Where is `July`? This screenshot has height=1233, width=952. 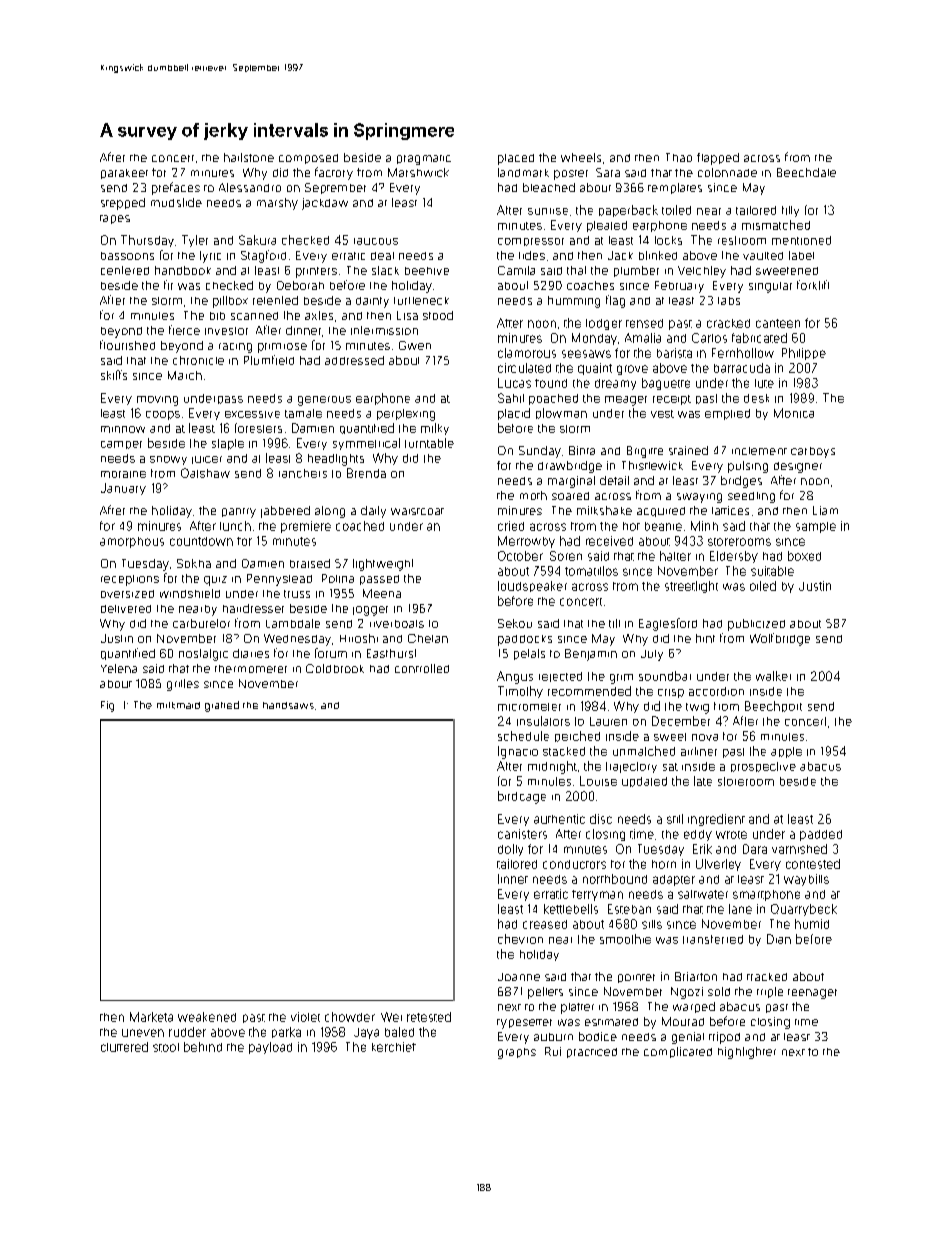 July is located at coordinates (652, 655).
